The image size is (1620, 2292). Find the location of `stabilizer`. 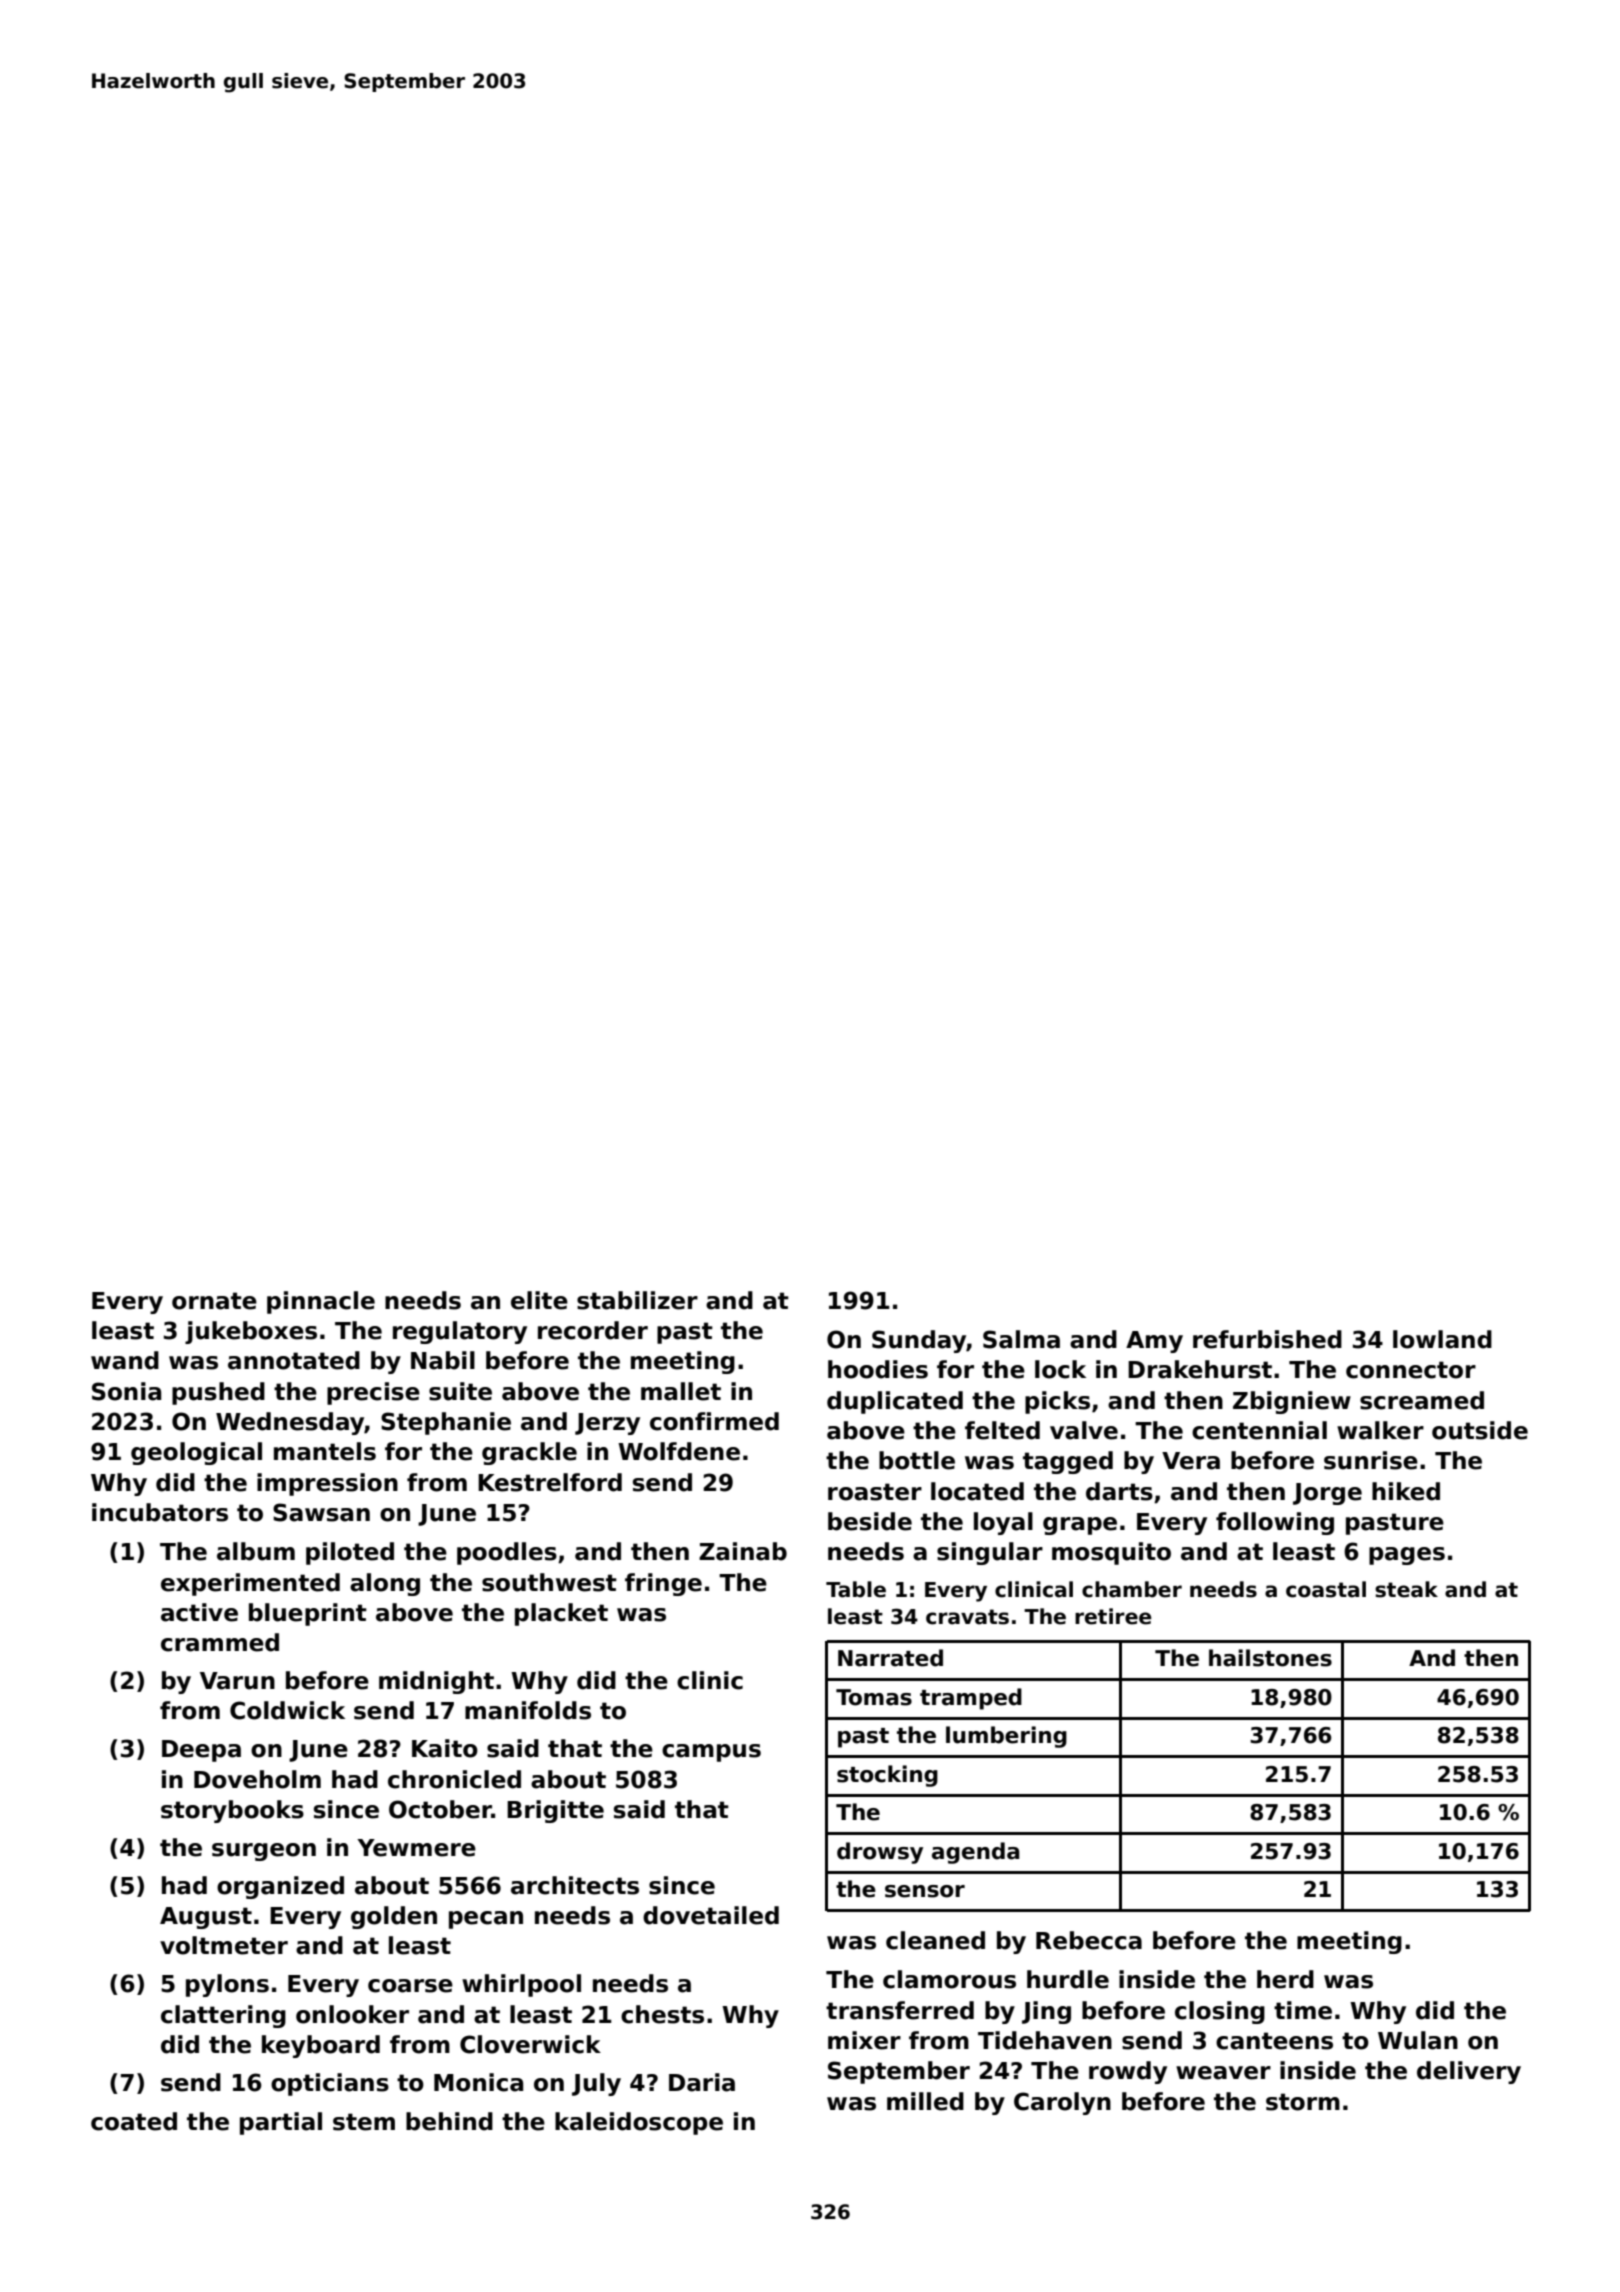

stabilizer is located at coordinates (637, 1300).
